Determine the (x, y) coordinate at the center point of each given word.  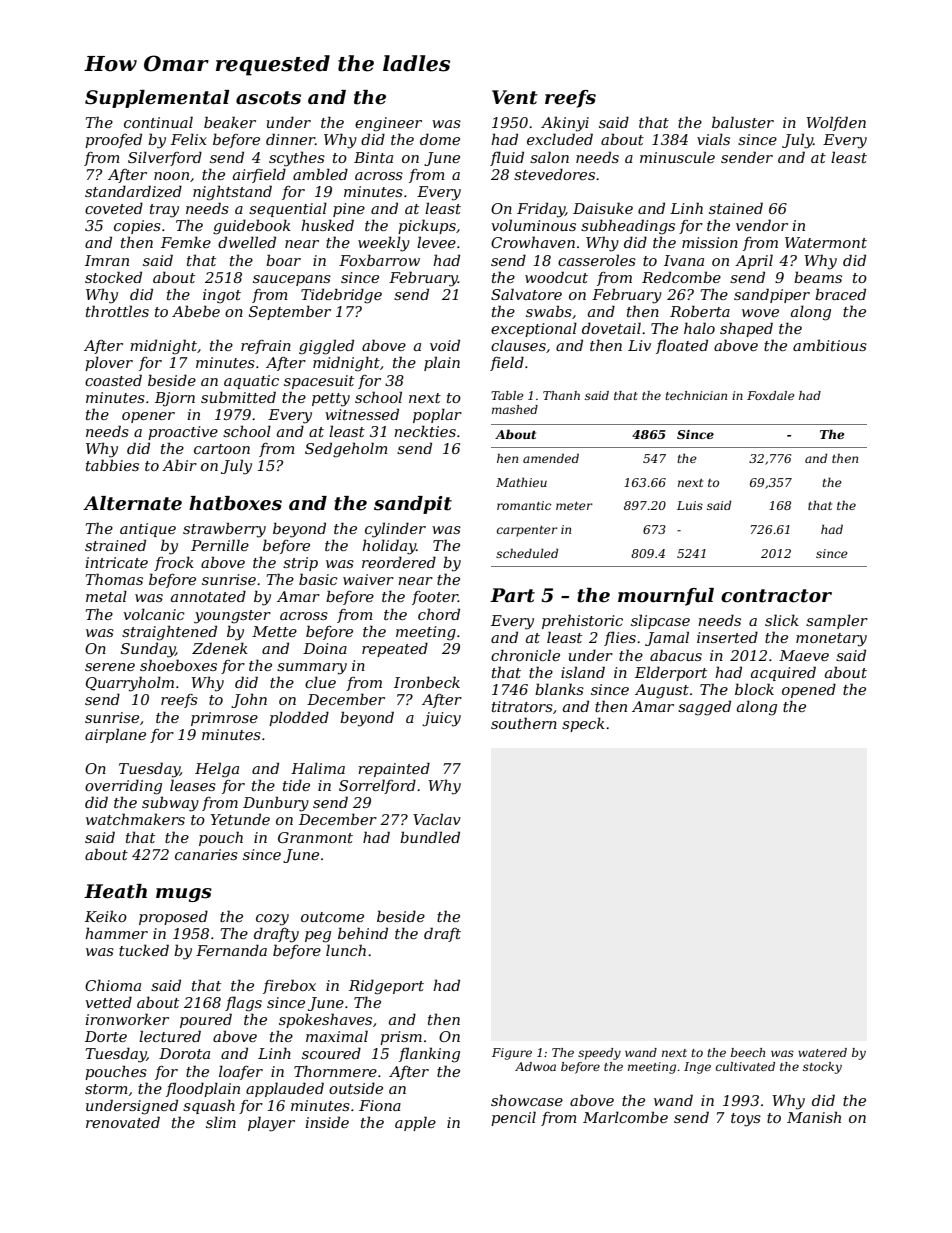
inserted (727, 637)
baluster (743, 122)
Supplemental (157, 99)
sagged (704, 708)
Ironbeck (427, 682)
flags (243, 1004)
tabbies (112, 465)
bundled (430, 837)
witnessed (362, 414)
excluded (560, 139)
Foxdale (771, 395)
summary (312, 669)
